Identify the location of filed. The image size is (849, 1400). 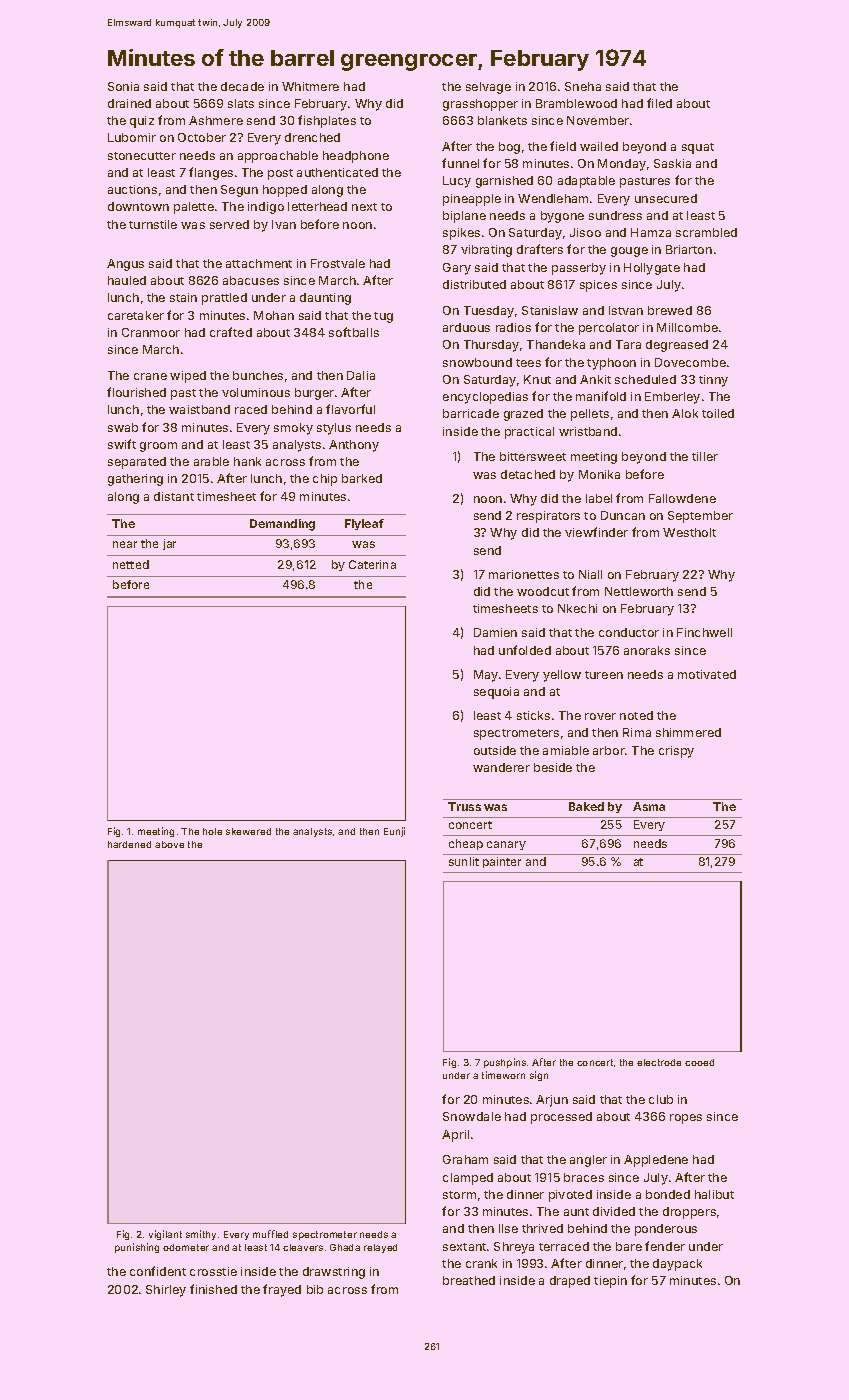
(659, 103).
